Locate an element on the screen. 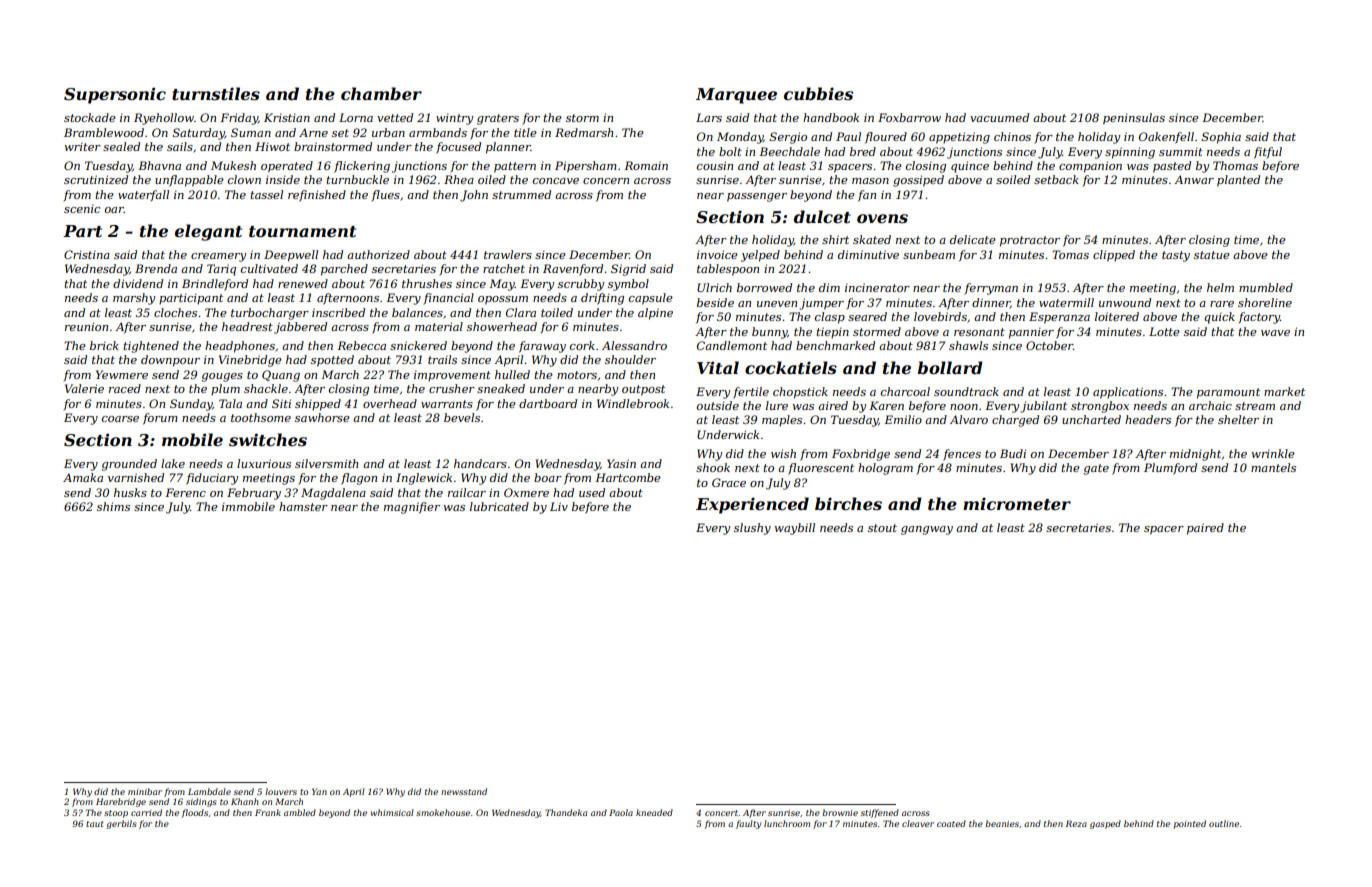 This screenshot has width=1372, height=887. Paola is located at coordinates (621, 812).
